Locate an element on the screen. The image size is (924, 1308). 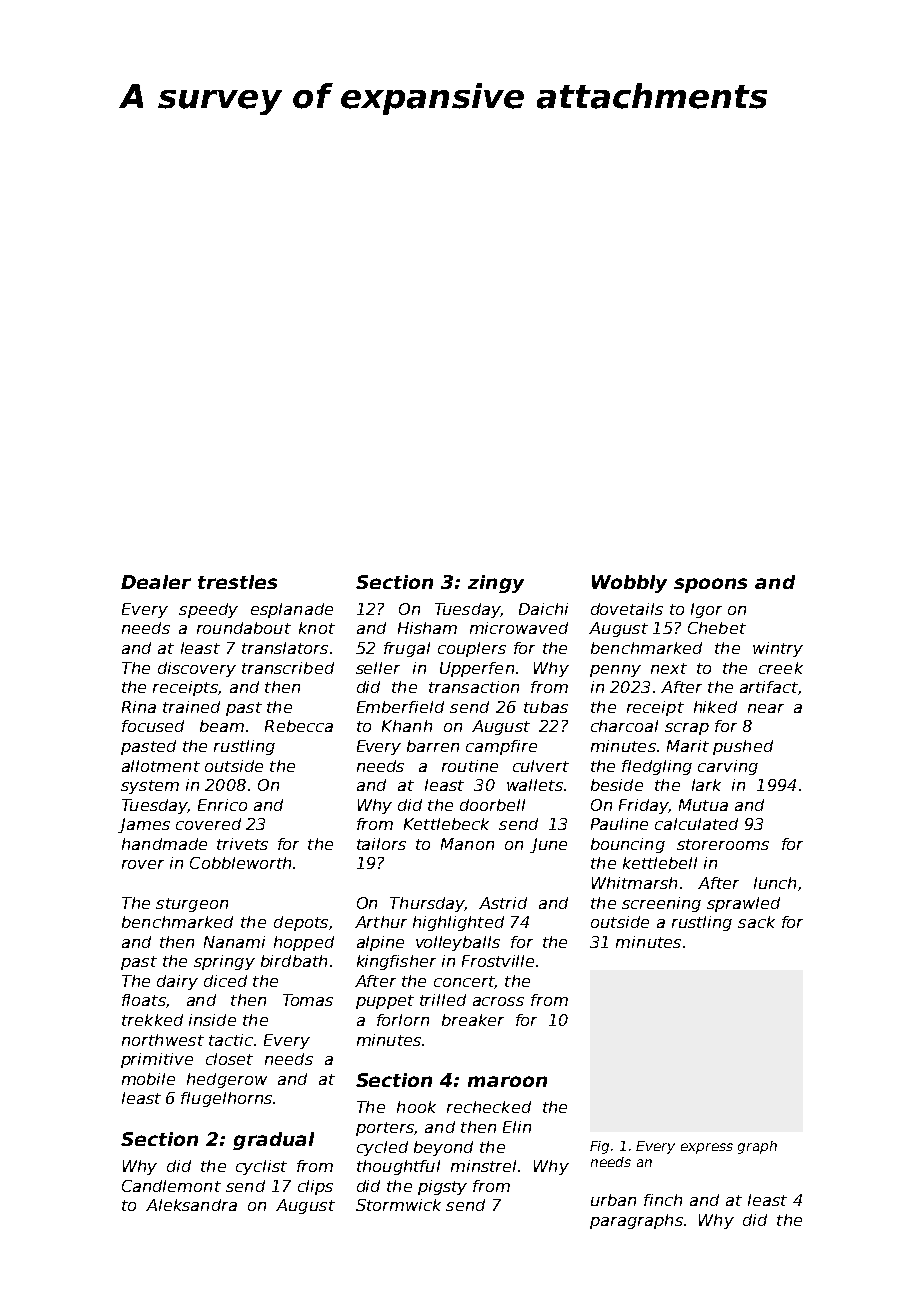
storerooms is located at coordinates (723, 844).
